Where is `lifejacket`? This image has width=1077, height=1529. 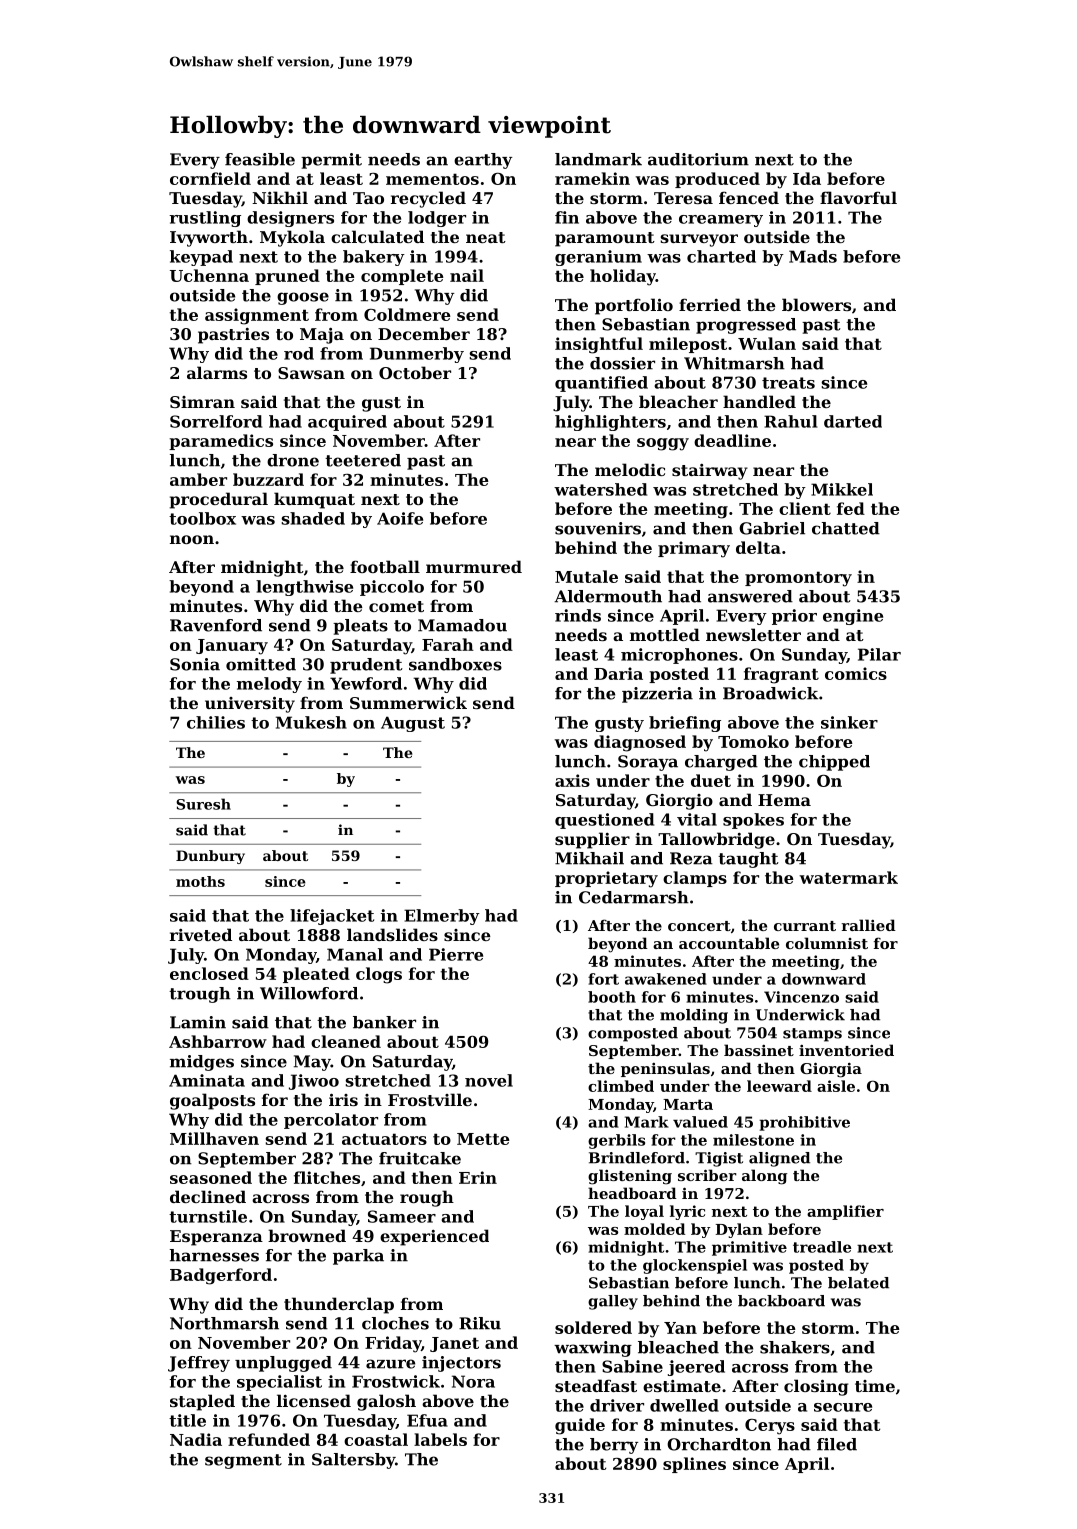 lifejacket is located at coordinates (332, 917).
